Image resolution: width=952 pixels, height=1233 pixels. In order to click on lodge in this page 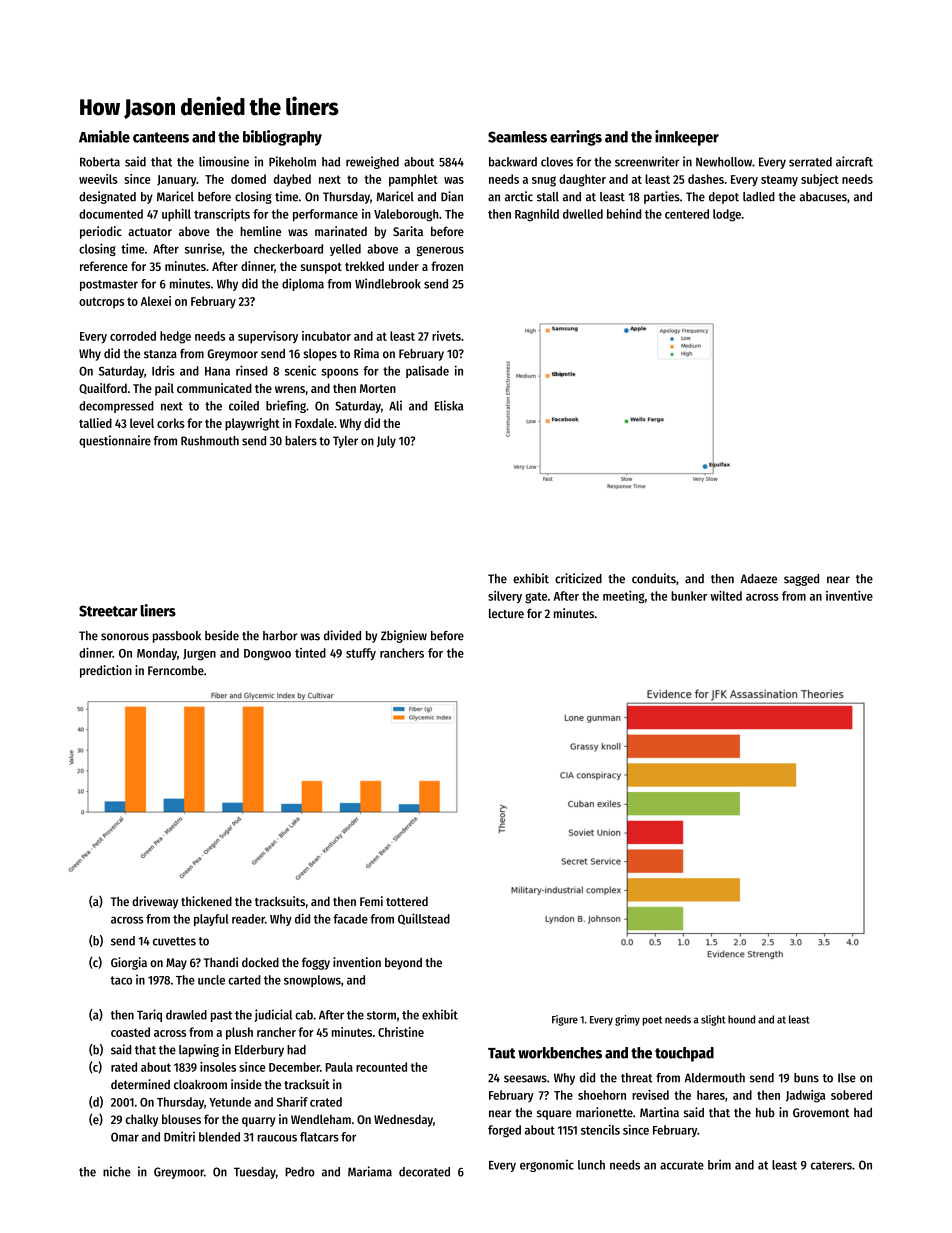, I will do `click(727, 215)`.
